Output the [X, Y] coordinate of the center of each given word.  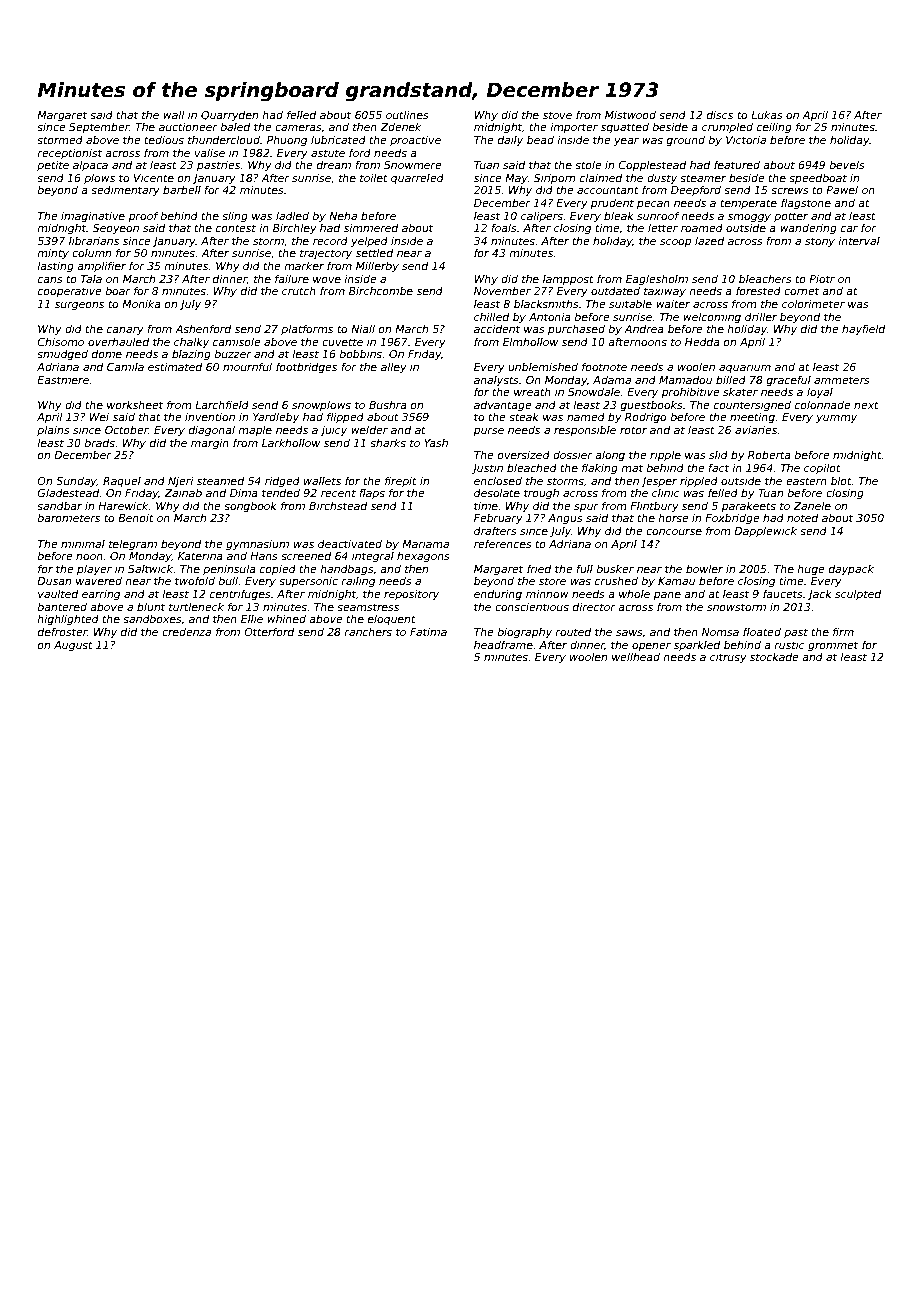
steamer [703, 178]
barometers [68, 518]
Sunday [76, 481]
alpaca [90, 166]
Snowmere [413, 165]
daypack [851, 570]
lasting [55, 266]
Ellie [252, 619]
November [502, 290]
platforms [307, 329]
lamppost [568, 280]
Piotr [822, 278]
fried [539, 568]
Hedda [702, 342]
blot [841, 481]
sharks [388, 442]
